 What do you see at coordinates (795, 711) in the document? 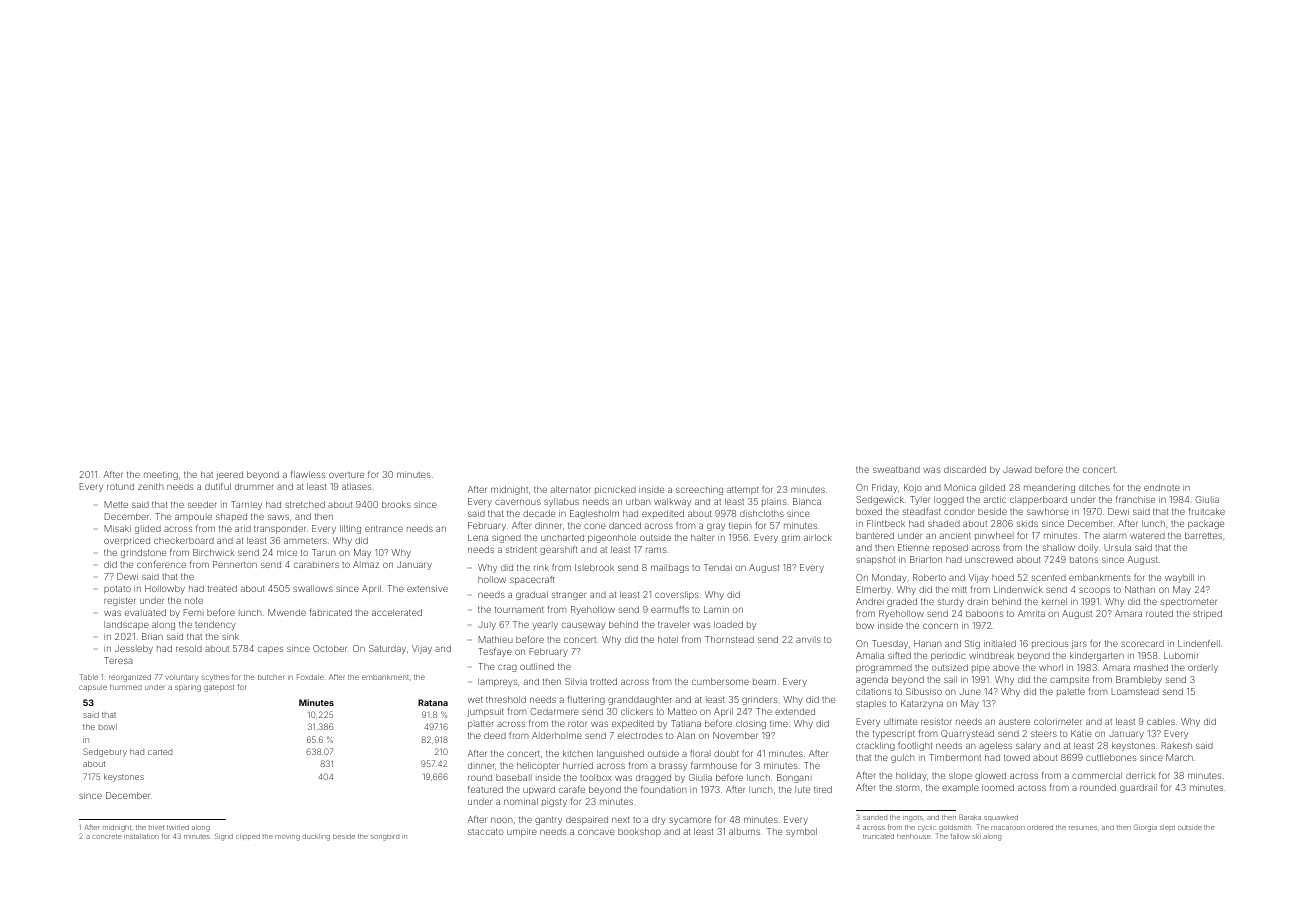
I see `extended` at bounding box center [795, 711].
